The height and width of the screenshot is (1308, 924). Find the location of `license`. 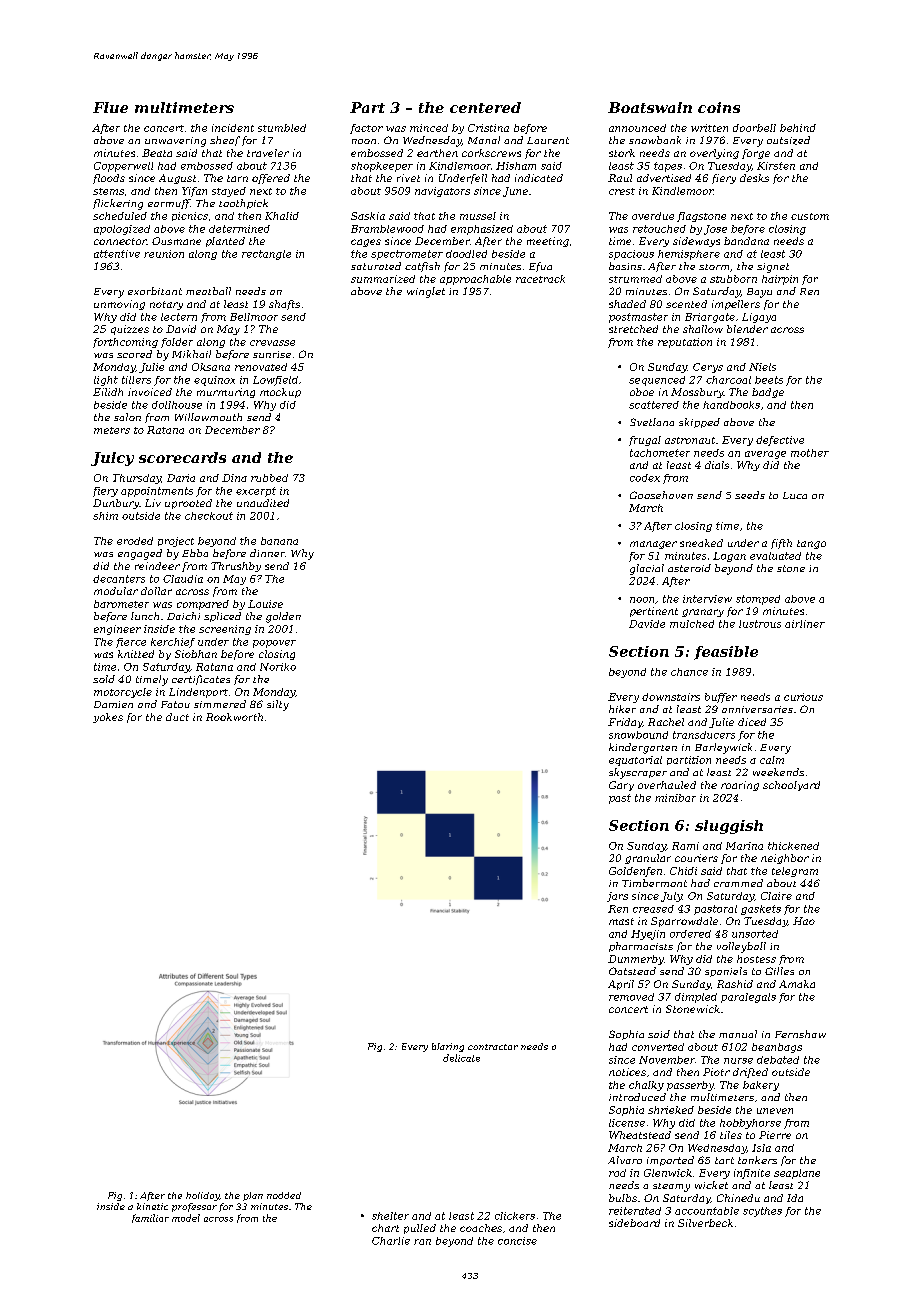

license is located at coordinates (627, 1123).
